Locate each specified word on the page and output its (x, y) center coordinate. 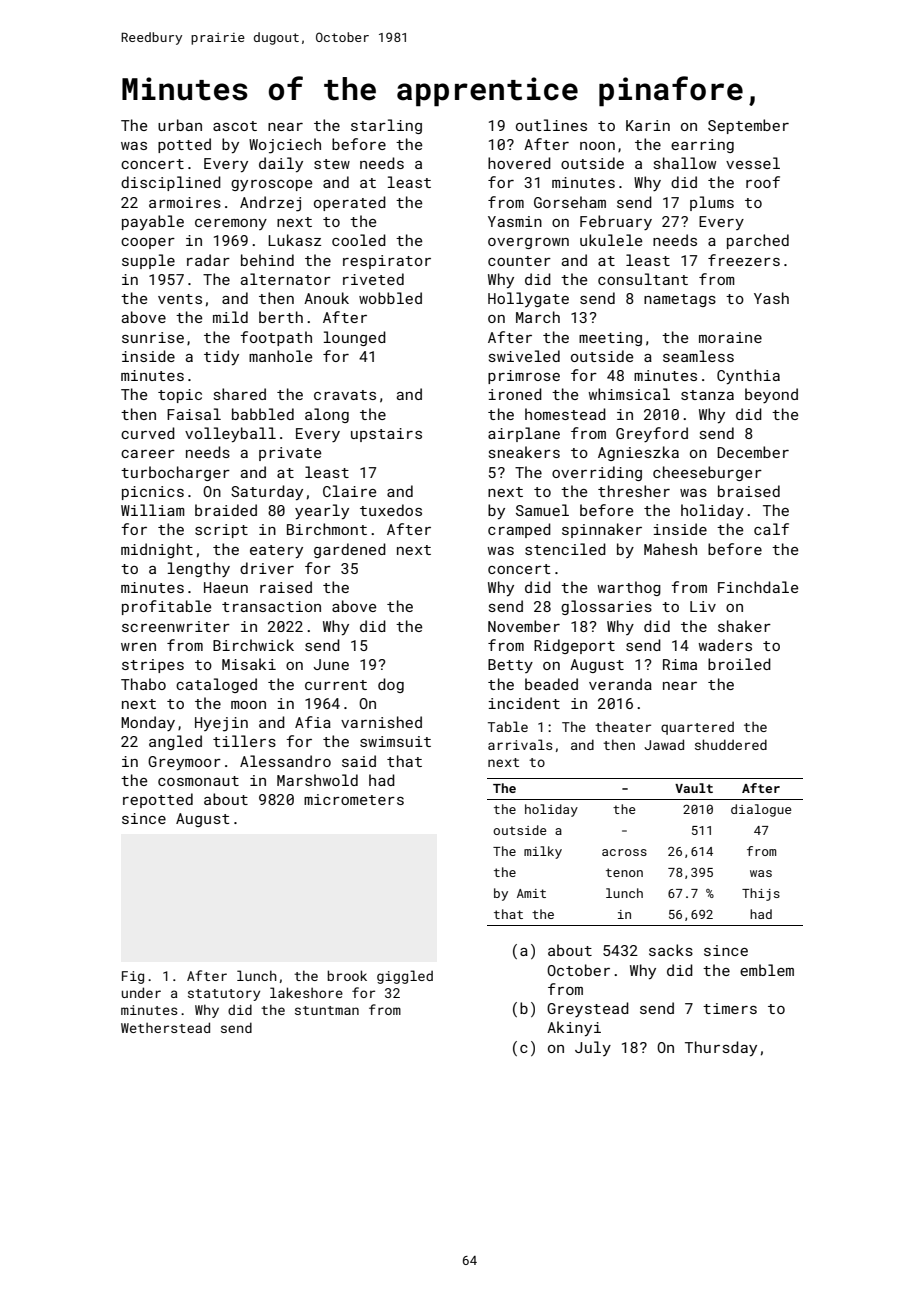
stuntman (327, 1010)
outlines (551, 125)
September (748, 126)
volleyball (230, 434)
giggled (405, 977)
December (753, 452)
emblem (767, 970)
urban (180, 125)
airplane (524, 434)
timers (730, 1008)
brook (347, 975)
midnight (157, 550)
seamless (698, 356)
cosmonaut (198, 781)
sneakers (524, 452)
